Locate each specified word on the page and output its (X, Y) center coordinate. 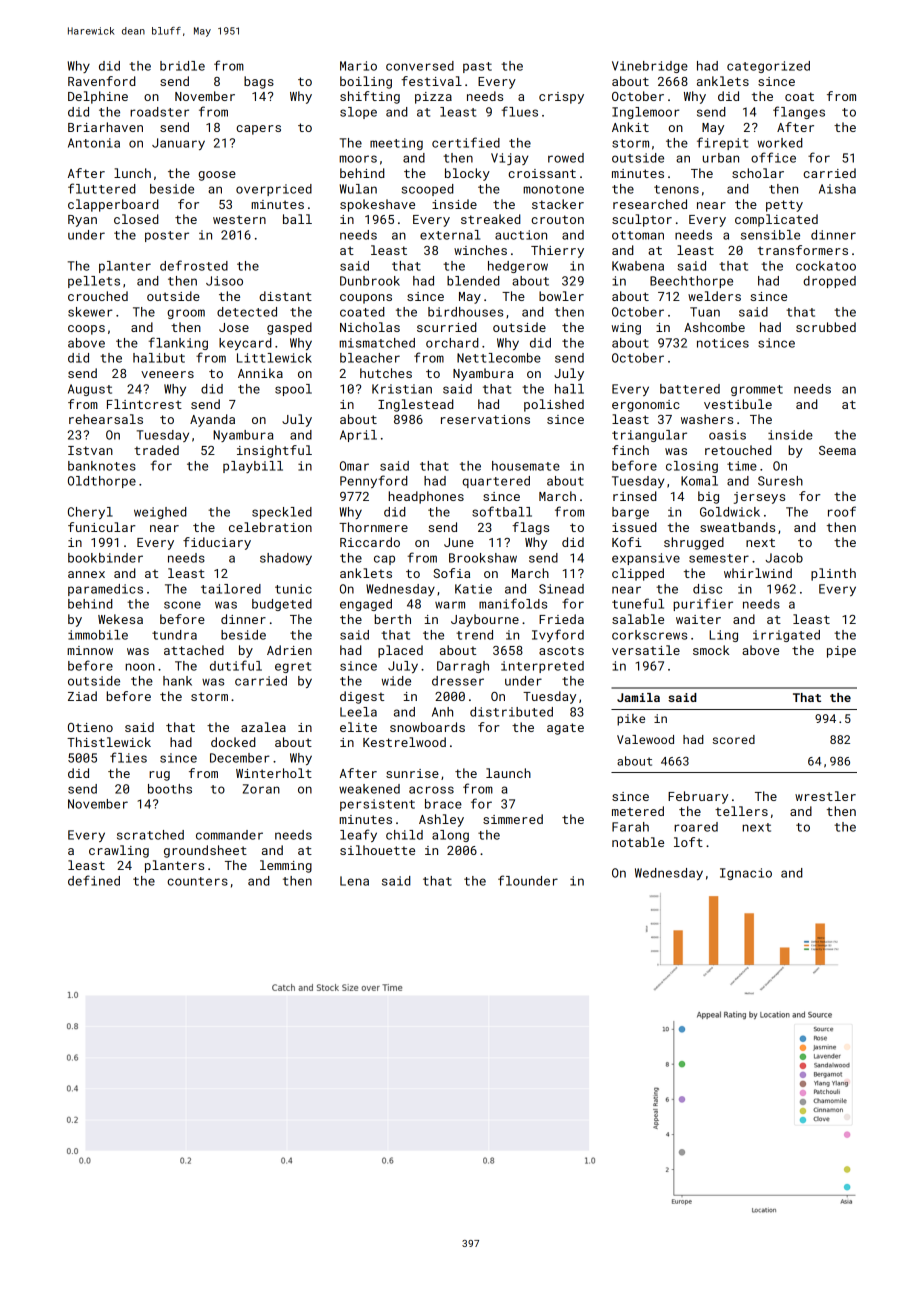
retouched (738, 450)
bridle (182, 66)
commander (229, 835)
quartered (496, 482)
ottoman (638, 235)
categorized (768, 67)
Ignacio (746, 874)
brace (443, 804)
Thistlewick (109, 742)
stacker (558, 204)
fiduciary (217, 543)
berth (392, 619)
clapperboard (113, 205)
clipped (638, 574)
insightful (274, 451)
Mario (358, 66)
